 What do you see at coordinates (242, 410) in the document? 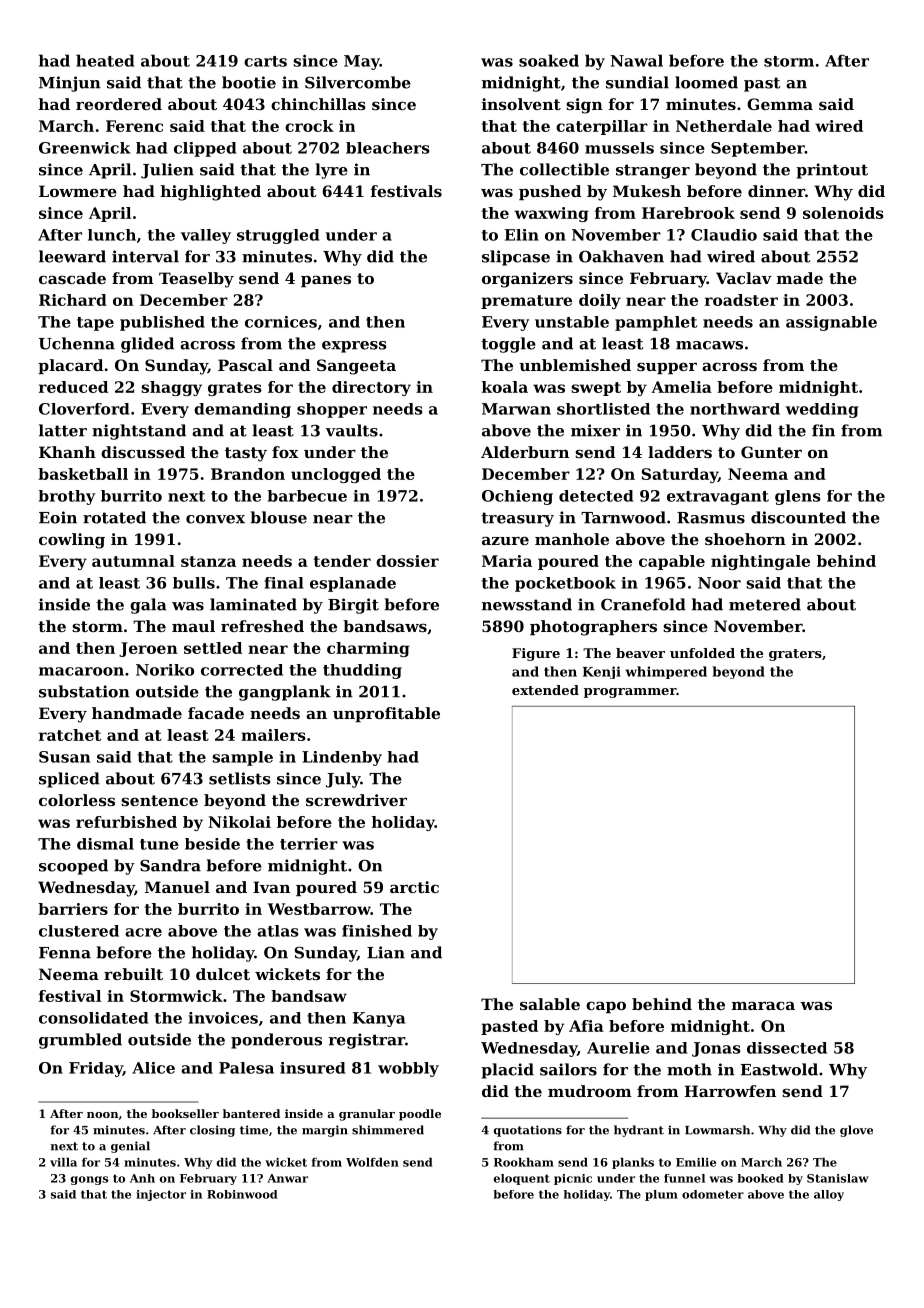
I see `demanding` at bounding box center [242, 410].
